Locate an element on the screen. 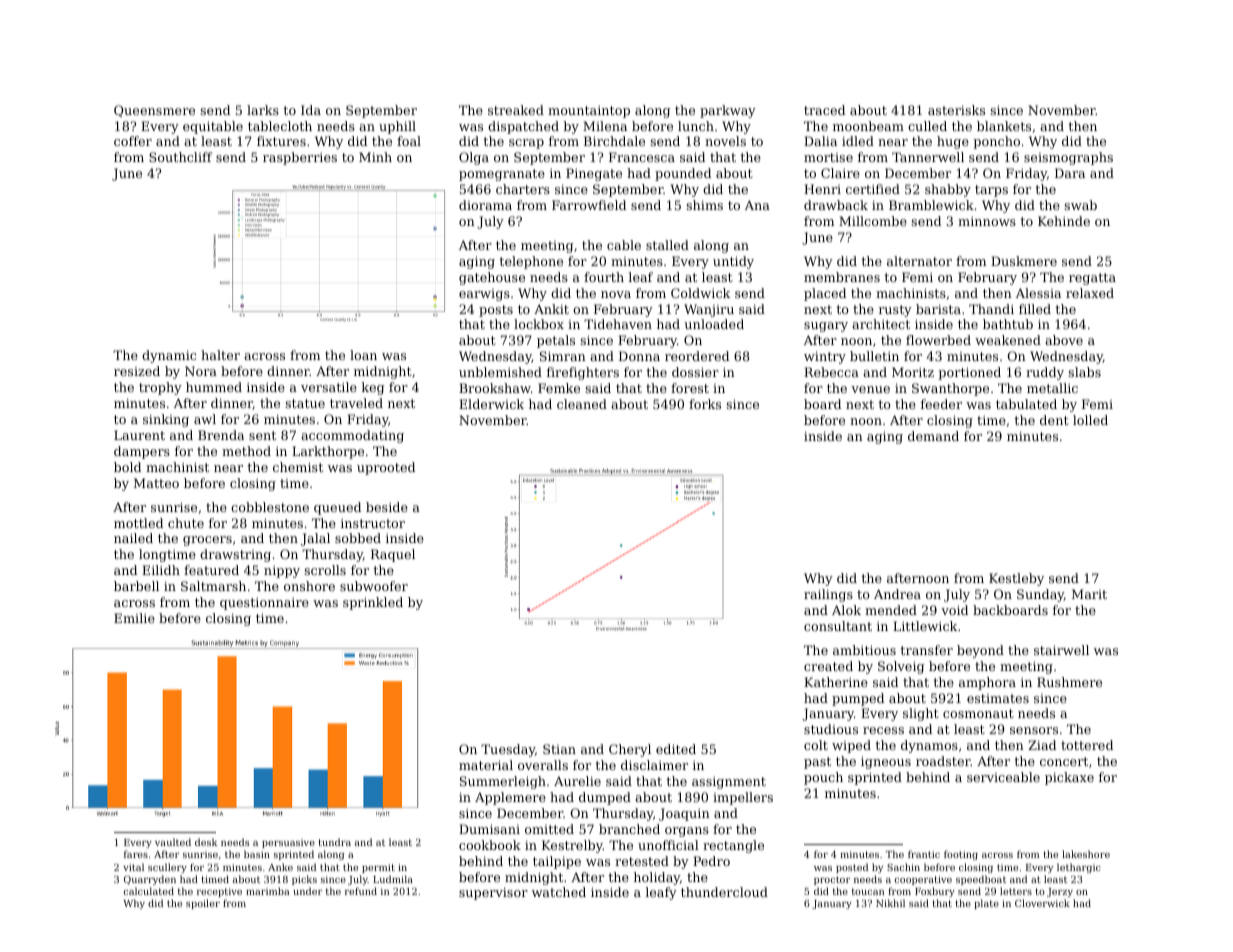  beside is located at coordinates (387, 507).
